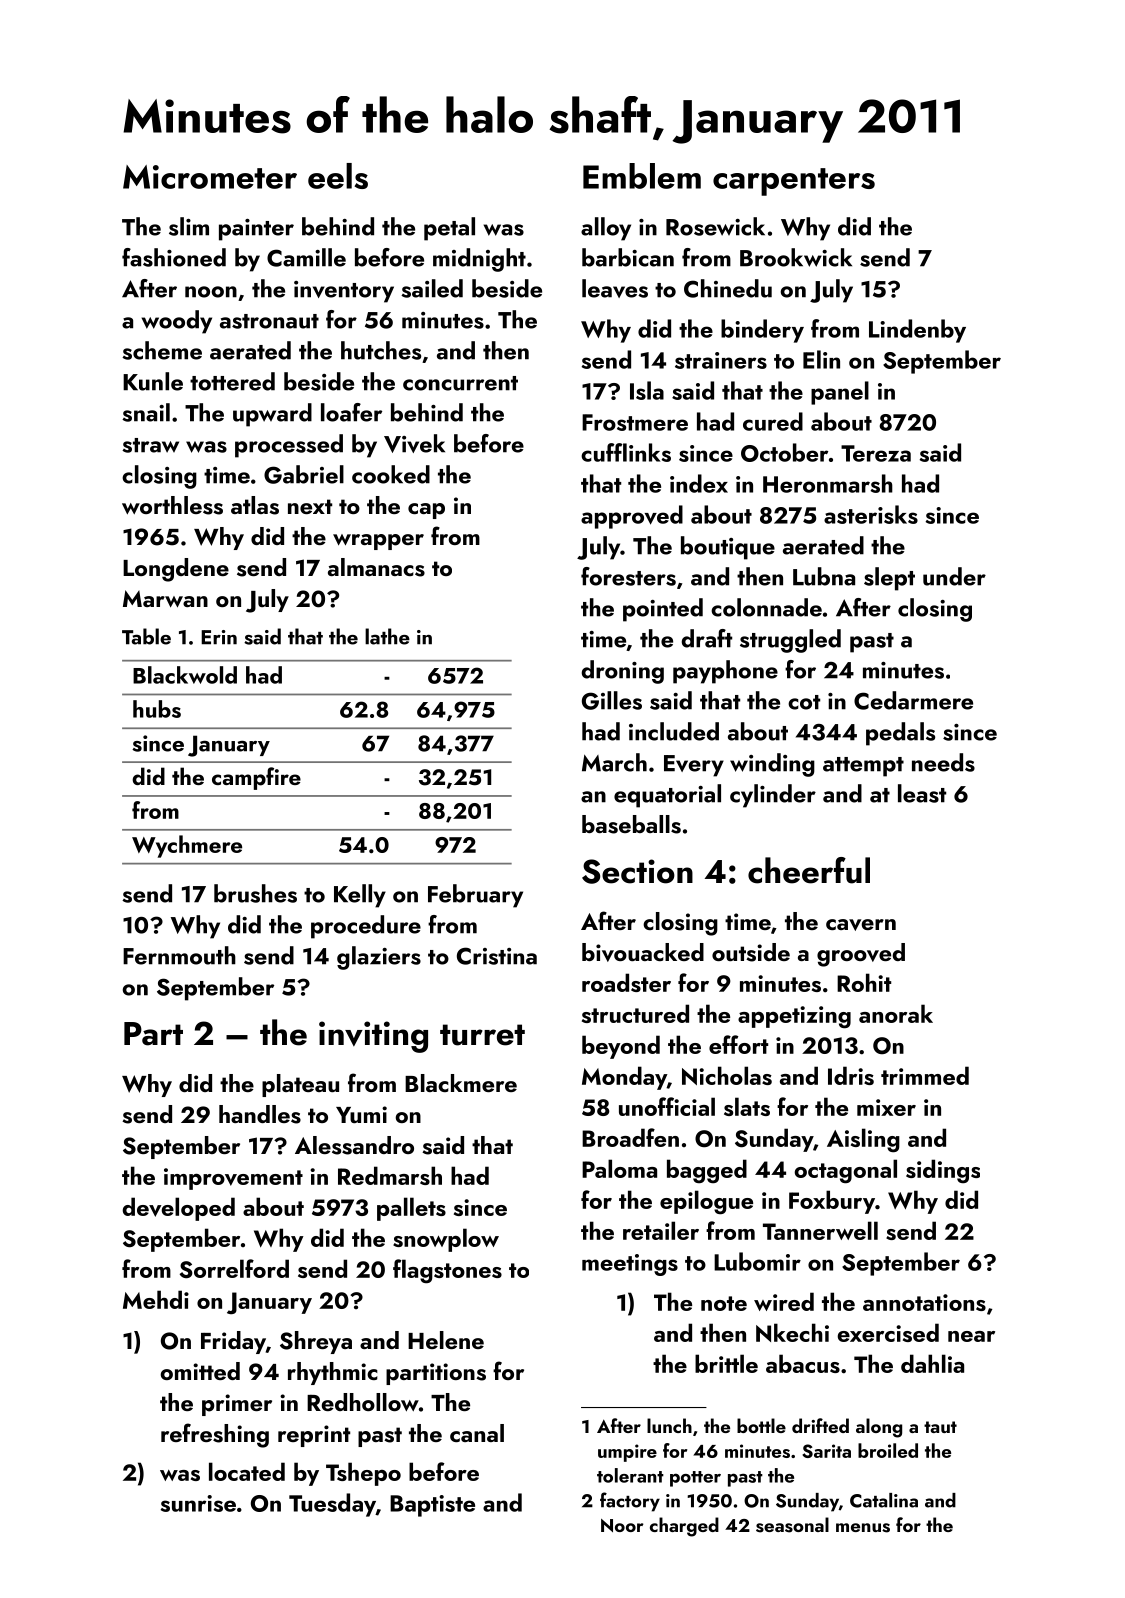  I want to click on Mehdi, so click(156, 1299).
